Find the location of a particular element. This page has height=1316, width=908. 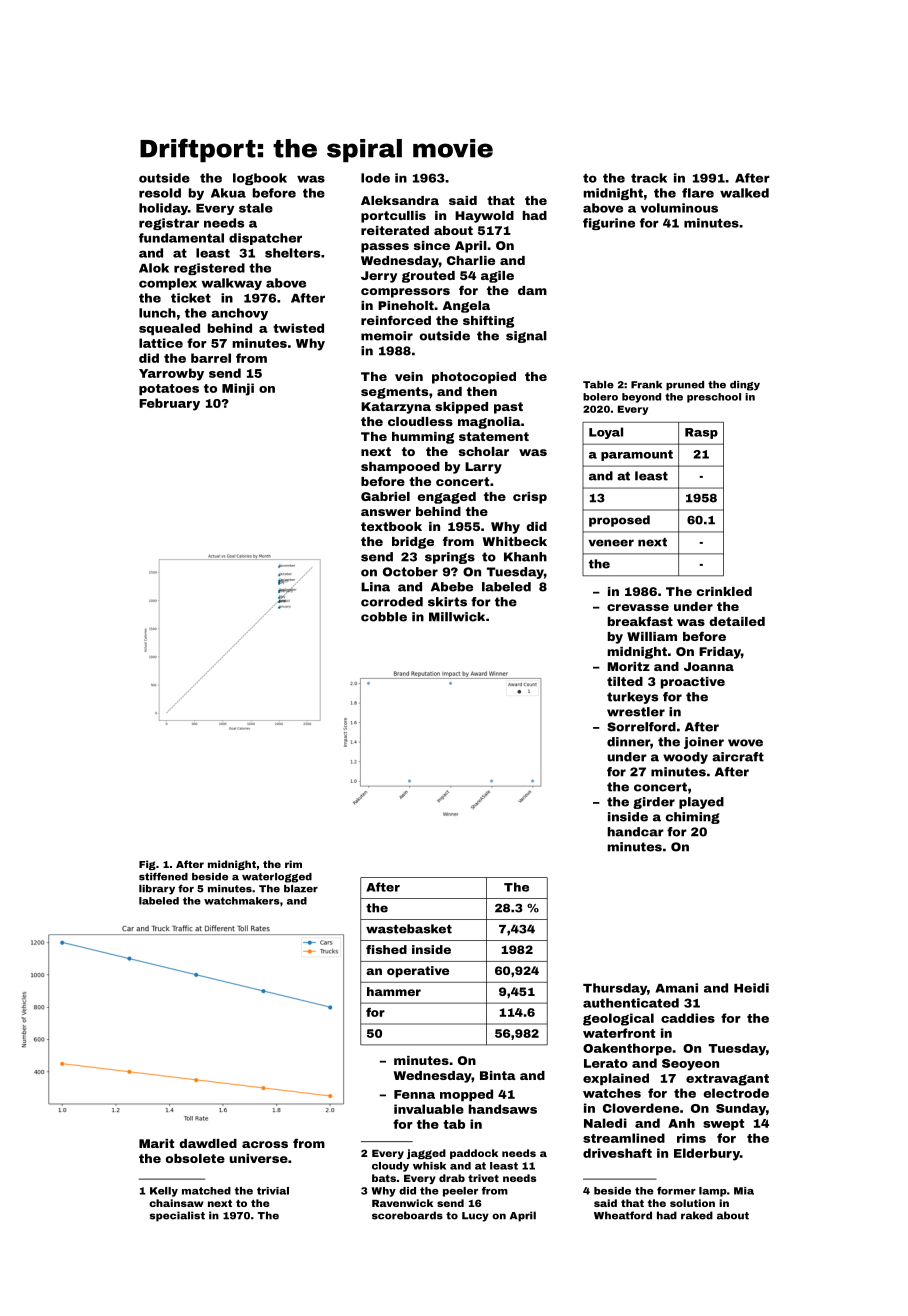

trivial is located at coordinates (273, 1191).
